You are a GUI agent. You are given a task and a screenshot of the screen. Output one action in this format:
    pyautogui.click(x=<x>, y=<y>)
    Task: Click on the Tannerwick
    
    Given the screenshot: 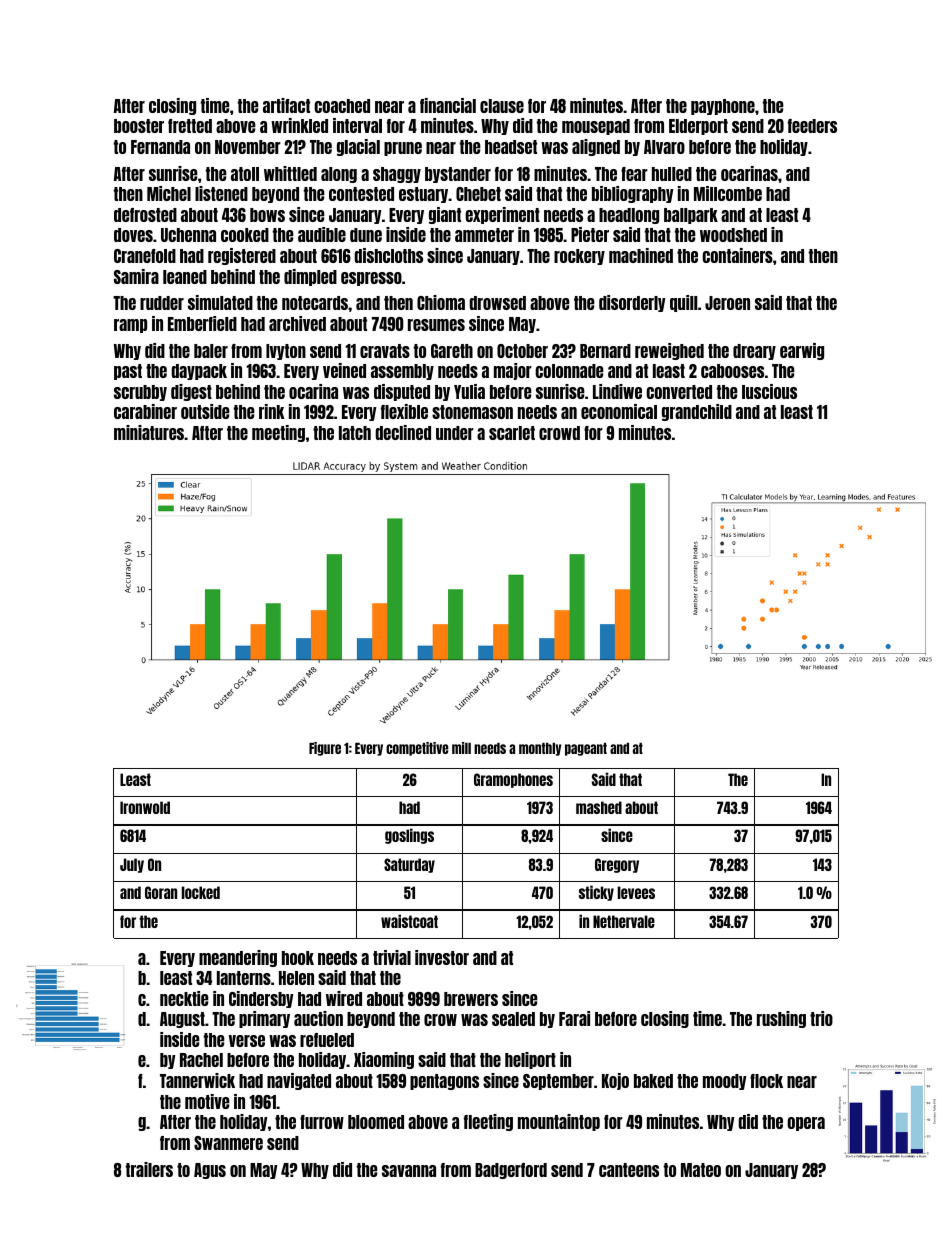 What is the action you would take?
    pyautogui.click(x=197, y=1080)
